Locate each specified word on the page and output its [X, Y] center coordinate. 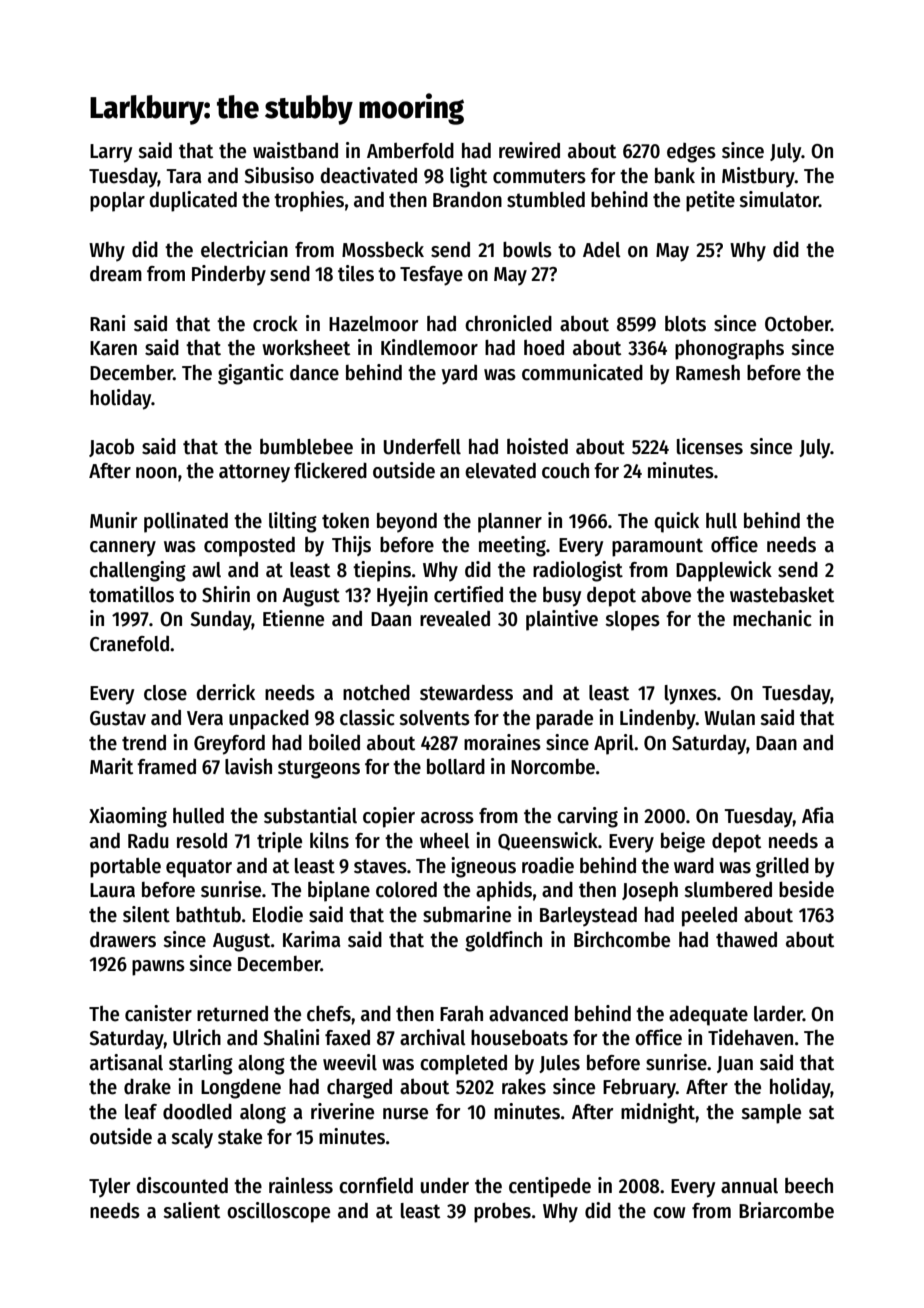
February [639, 1089]
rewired [529, 150]
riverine [342, 1111]
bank [675, 176]
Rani [107, 323]
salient [191, 1210]
